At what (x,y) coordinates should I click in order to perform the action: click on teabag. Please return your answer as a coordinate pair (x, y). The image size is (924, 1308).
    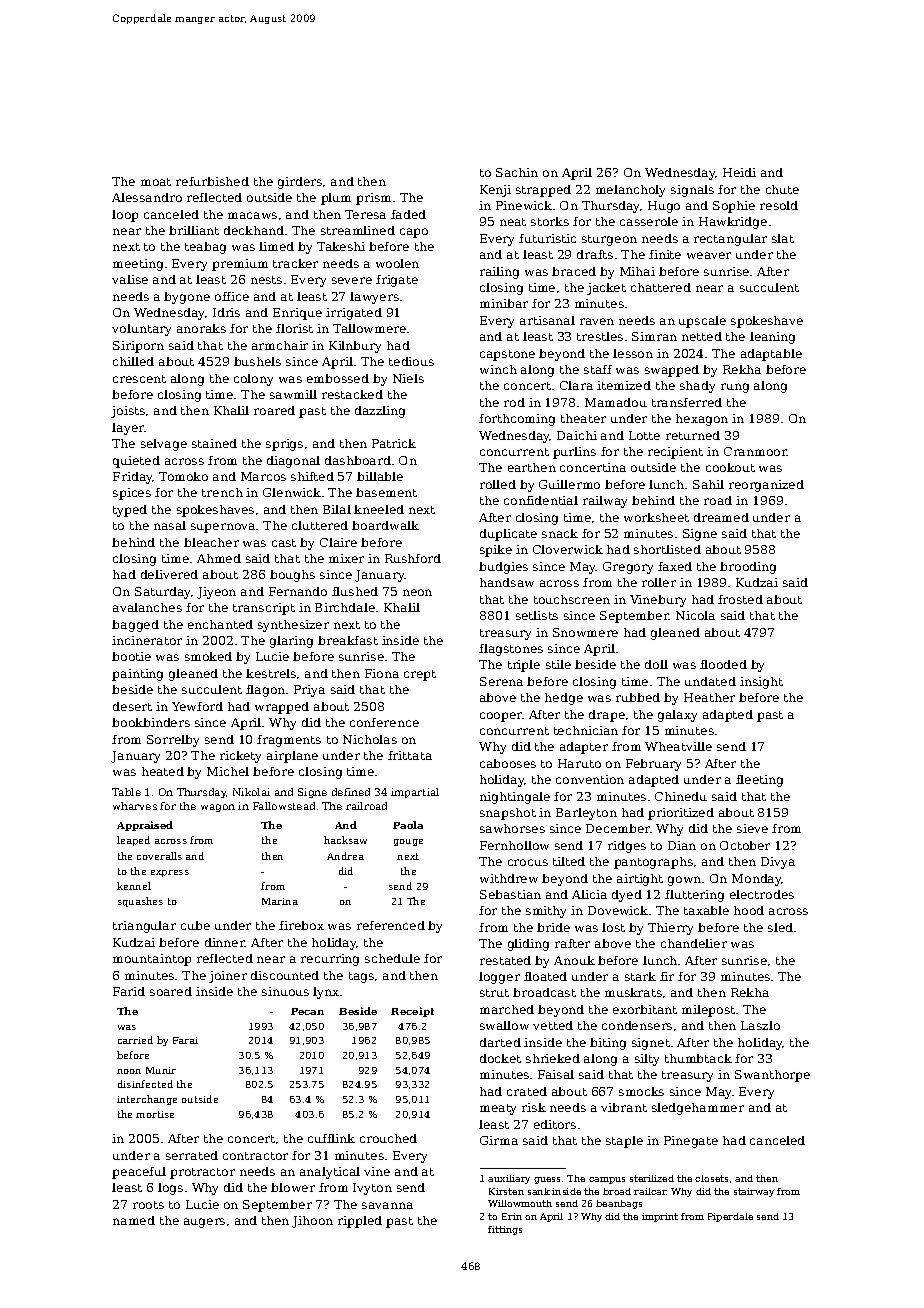
    Looking at the image, I should click on (205, 248).
